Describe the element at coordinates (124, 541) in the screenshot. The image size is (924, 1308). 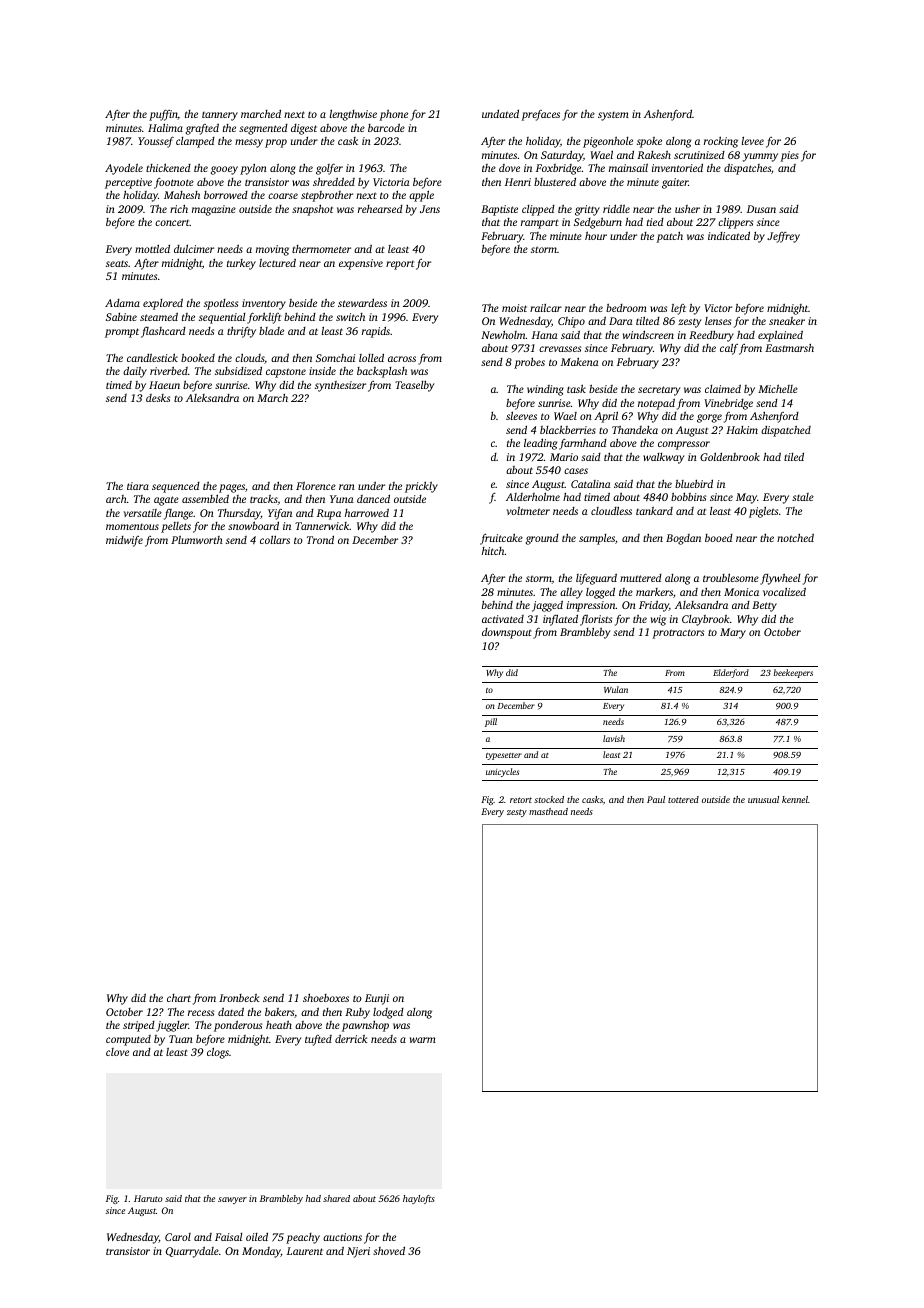
I see `midwife` at that location.
